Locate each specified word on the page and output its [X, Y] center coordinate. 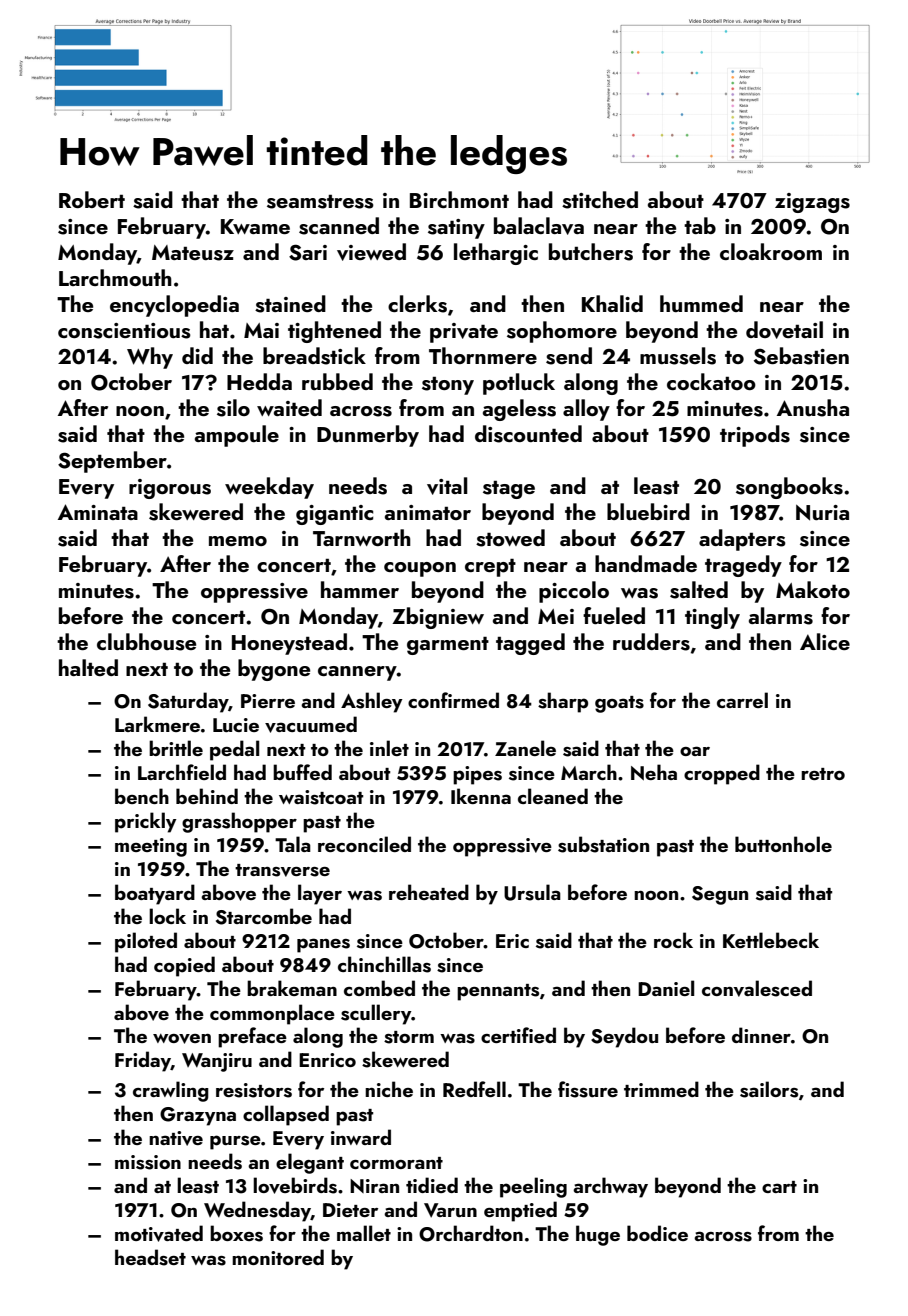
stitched [600, 200]
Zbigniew [438, 618]
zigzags [812, 203]
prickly [146, 822]
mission [148, 1162]
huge [598, 1235]
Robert [92, 199]
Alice [825, 641]
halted [88, 667]
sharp [563, 702]
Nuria [822, 513]
